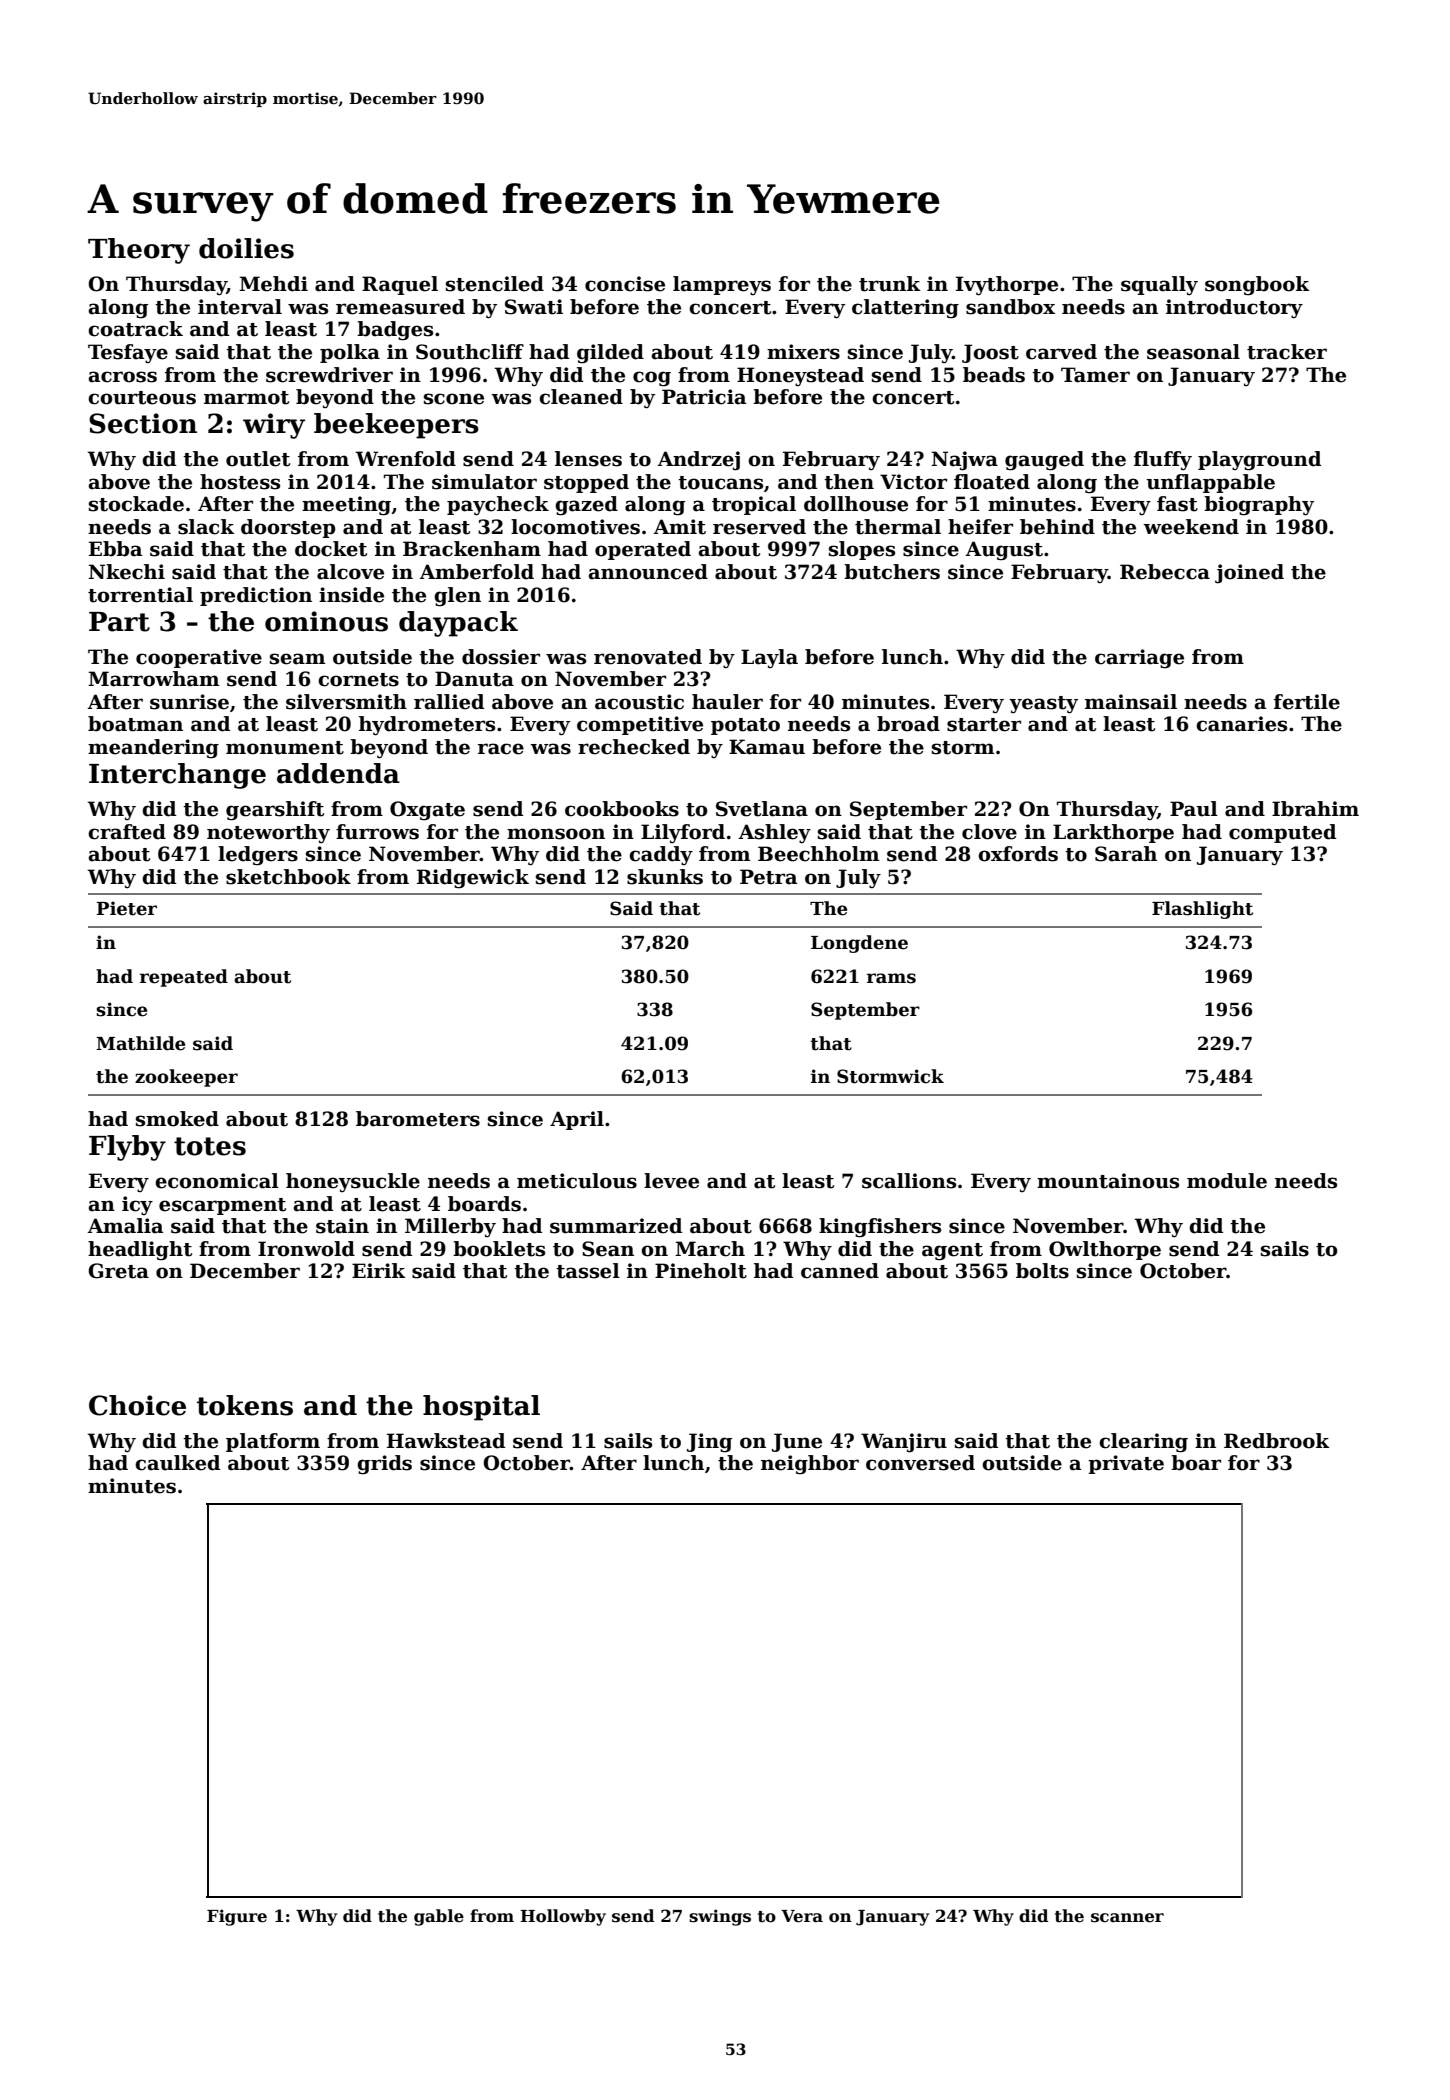  I want to click on Sean, so click(608, 1249).
